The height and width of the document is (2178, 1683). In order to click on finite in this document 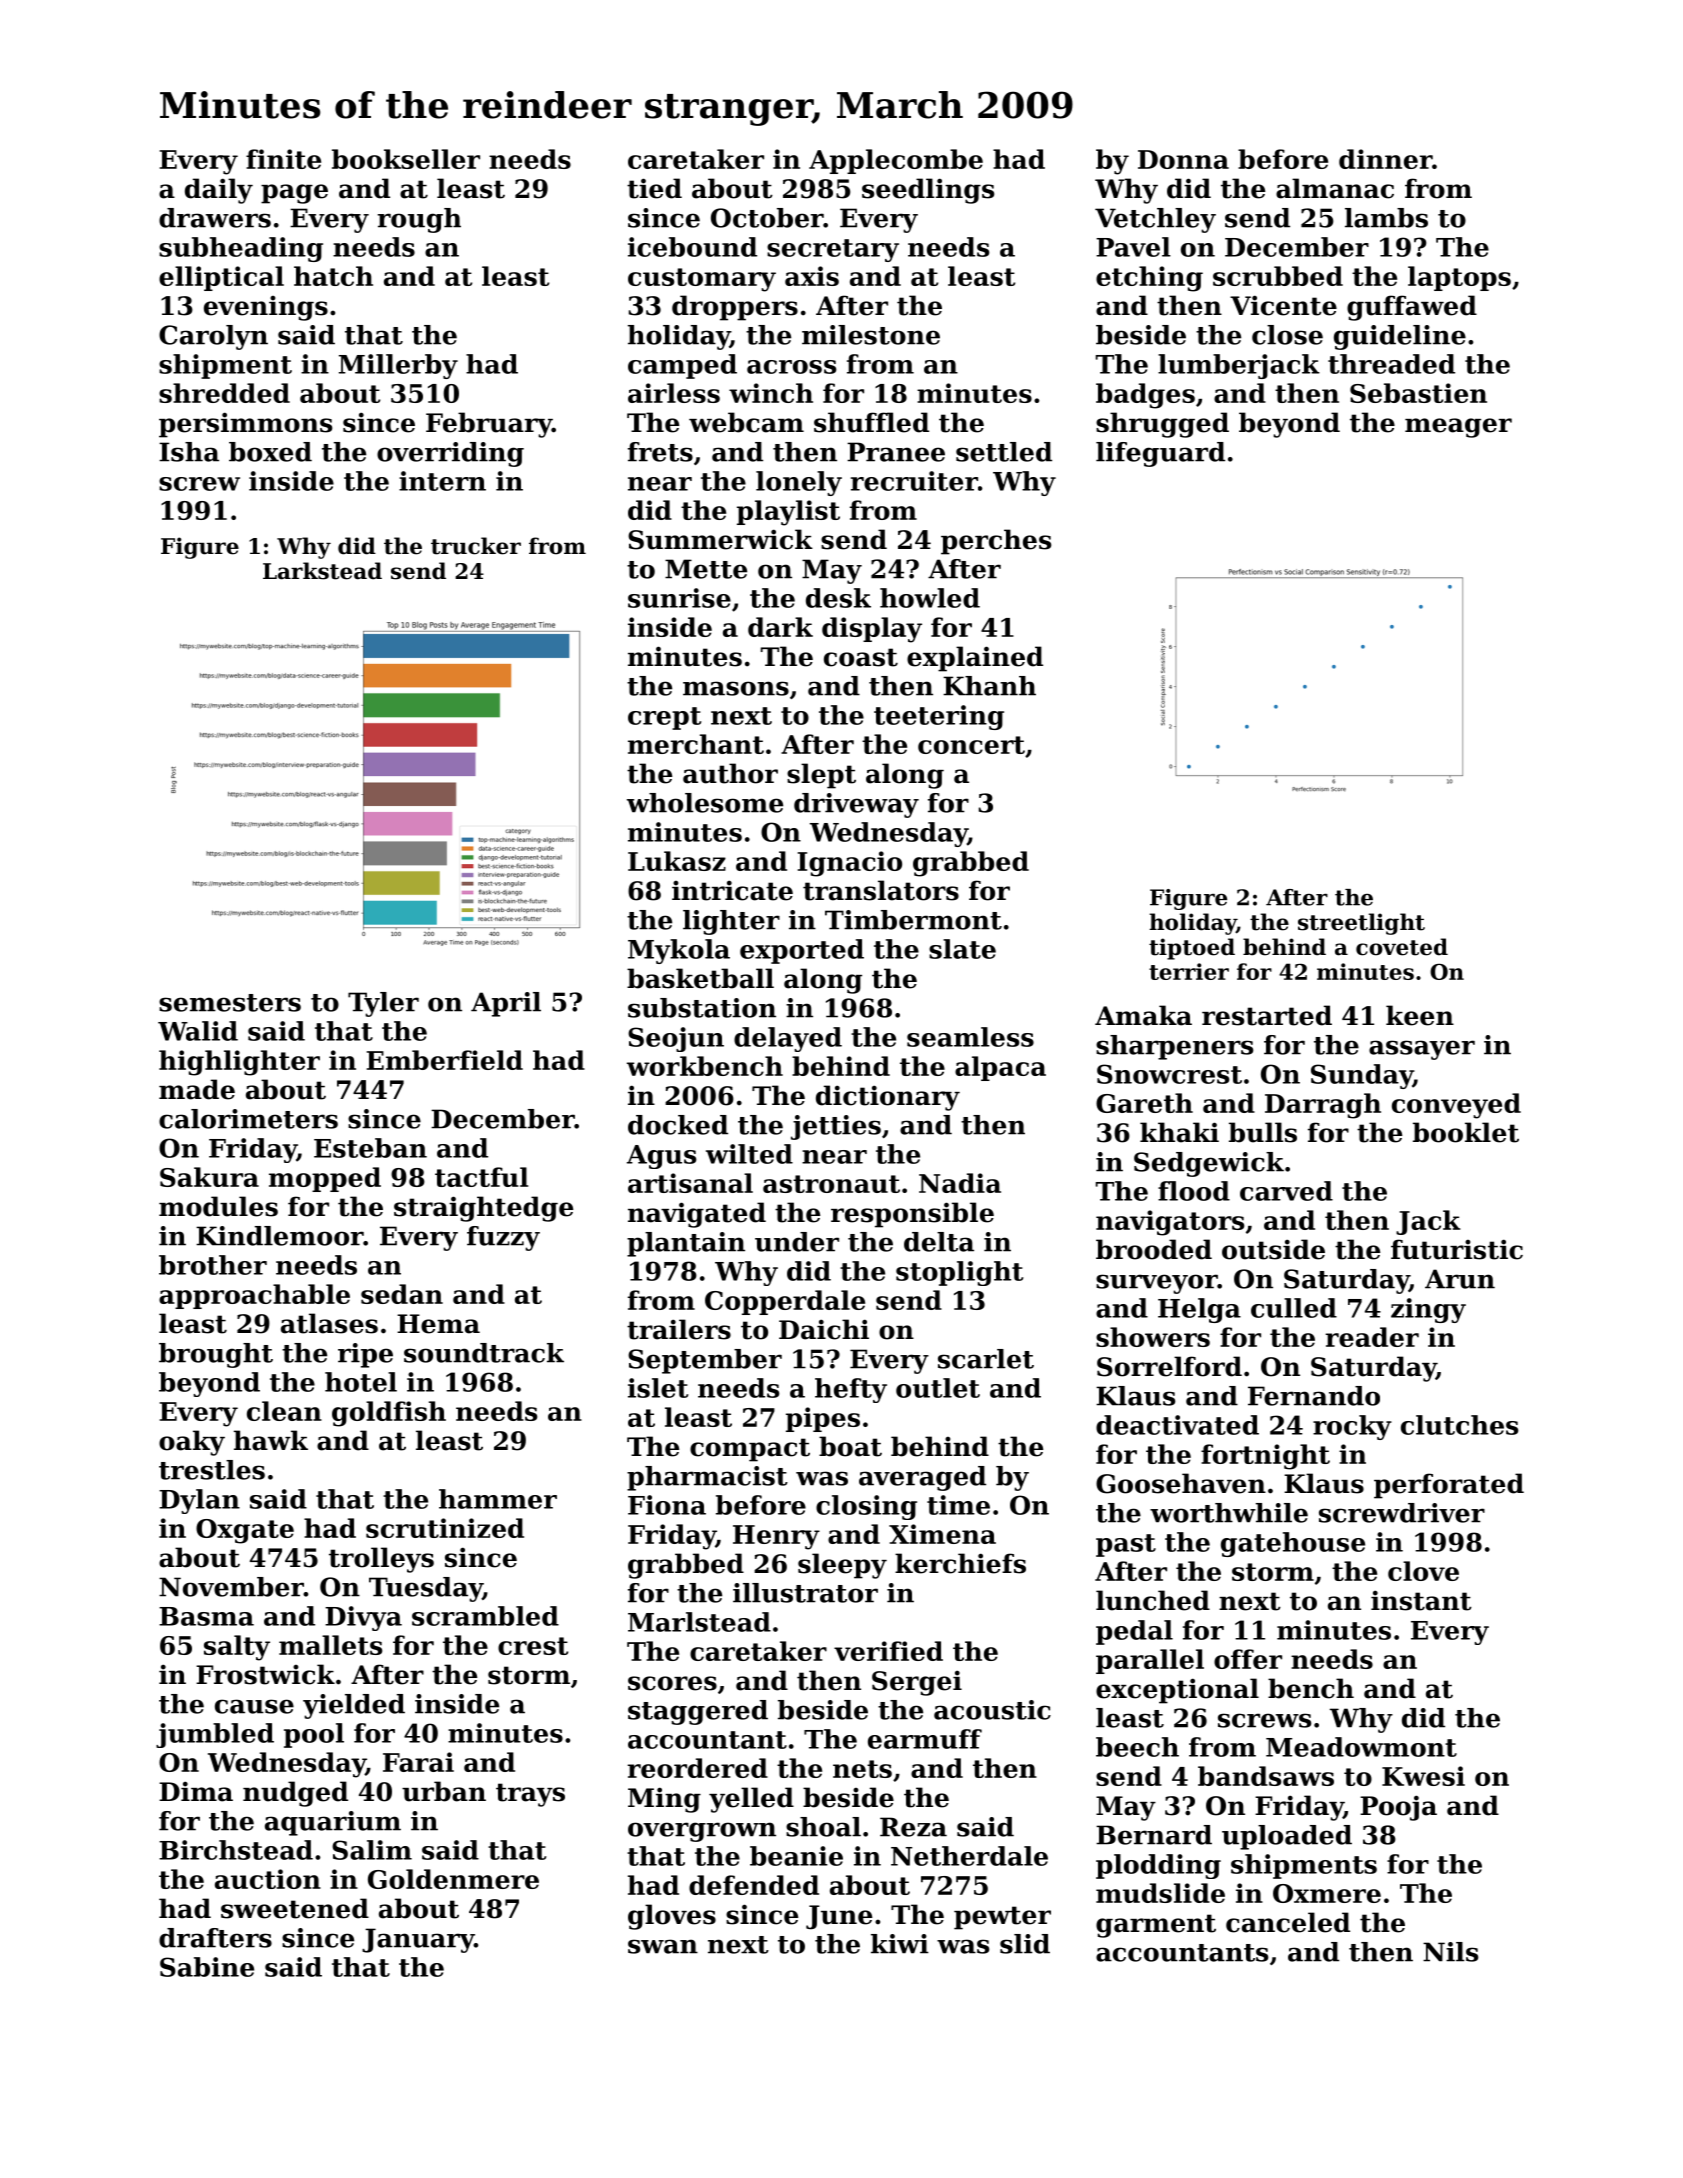, I will do `click(283, 159)`.
